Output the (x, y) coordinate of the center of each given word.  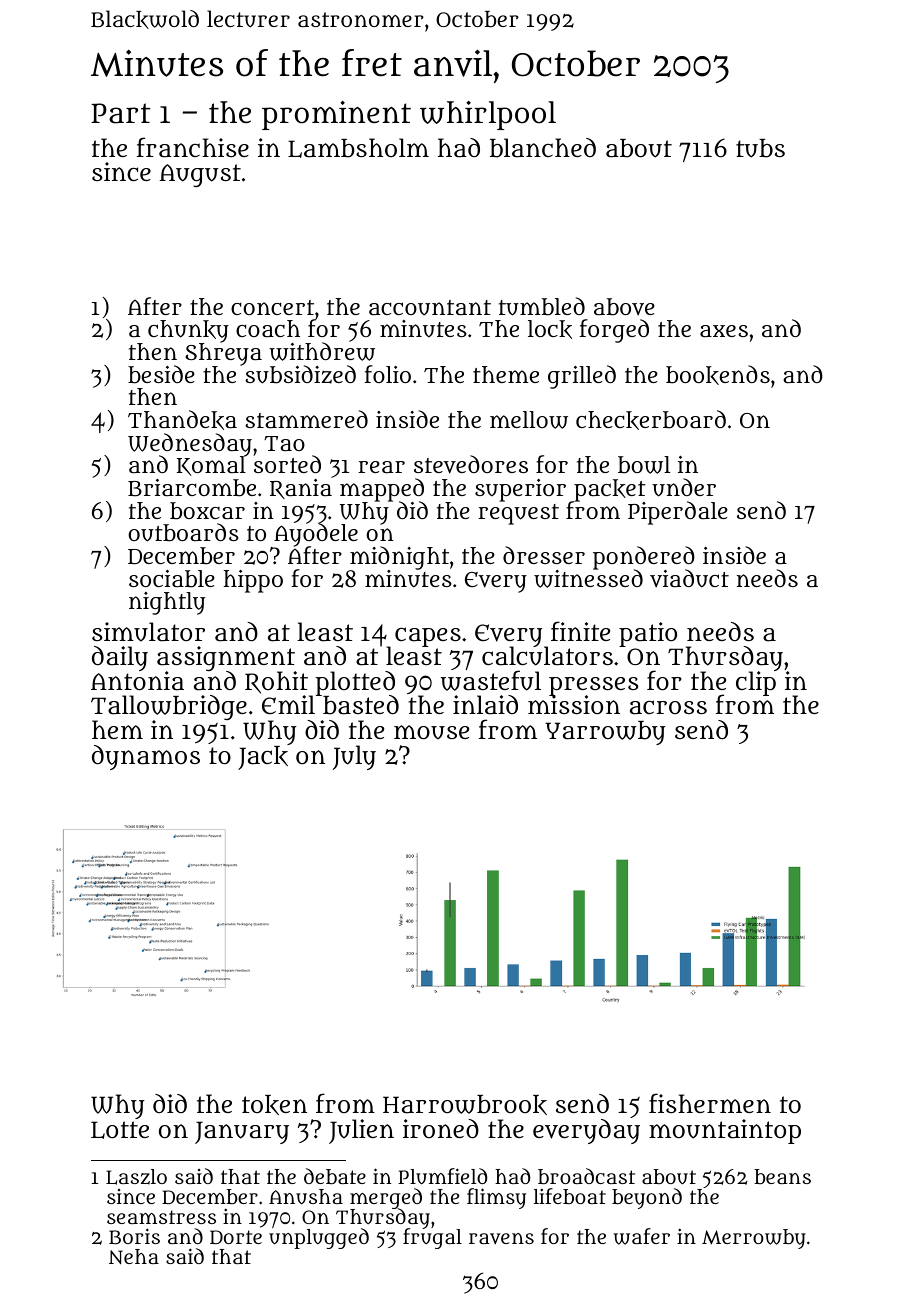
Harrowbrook (465, 1105)
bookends (718, 375)
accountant (430, 308)
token (274, 1105)
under (684, 487)
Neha (134, 1256)
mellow (529, 420)
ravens (501, 1239)
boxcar (207, 511)
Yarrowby (605, 733)
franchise (193, 147)
